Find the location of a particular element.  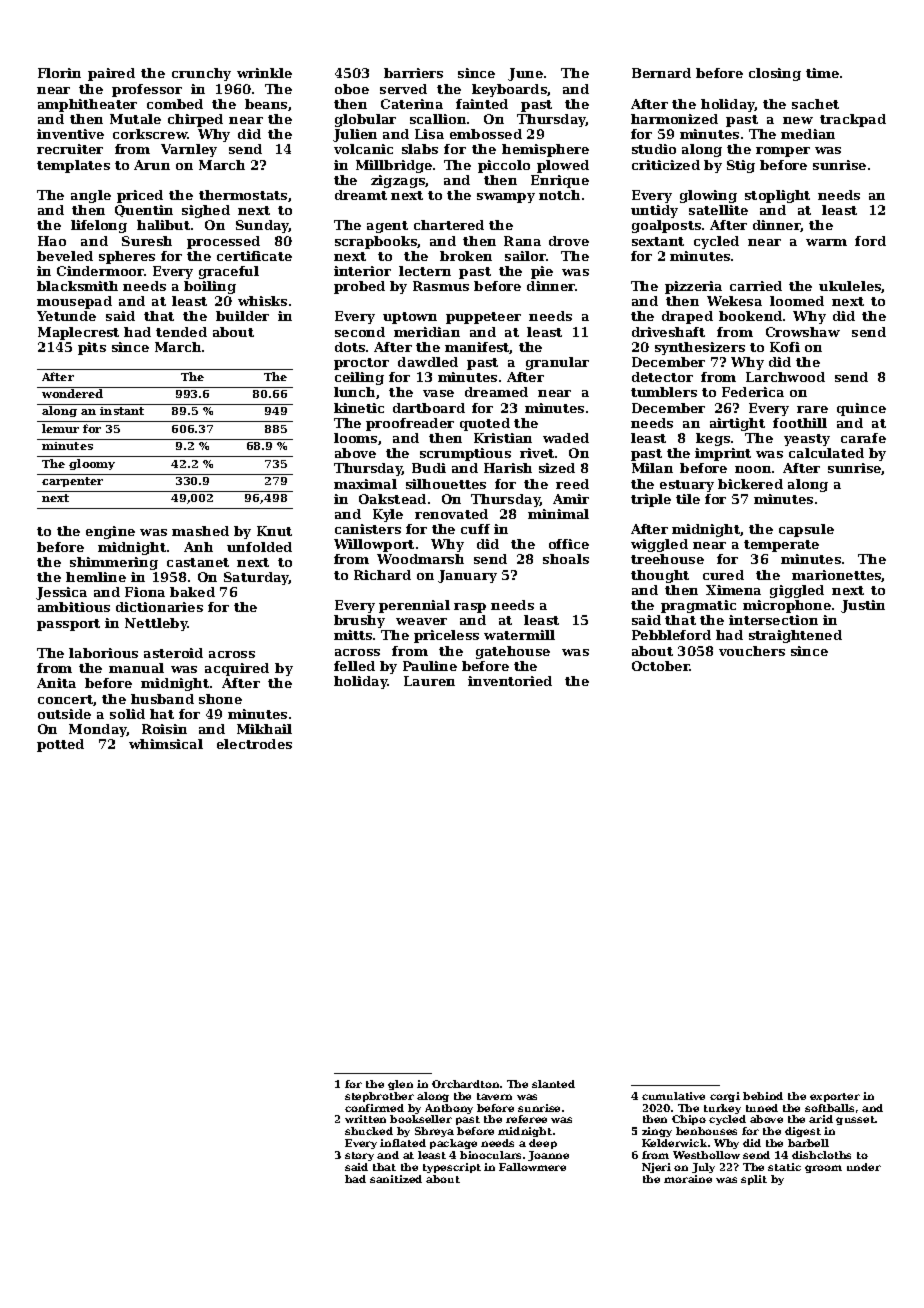

written is located at coordinates (365, 1119).
